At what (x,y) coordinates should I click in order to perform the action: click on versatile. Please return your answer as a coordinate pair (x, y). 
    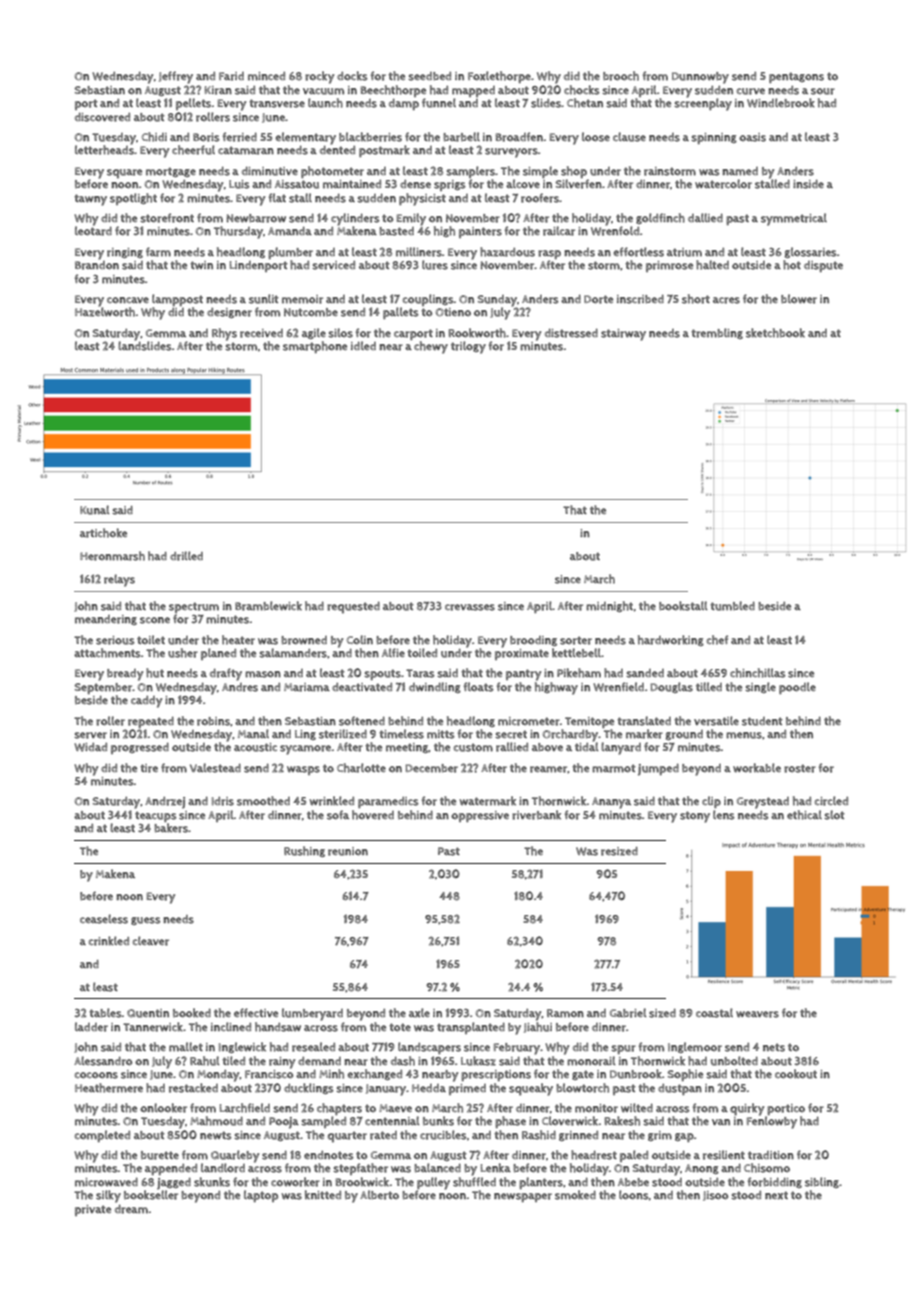
    Looking at the image, I should click on (716, 721).
